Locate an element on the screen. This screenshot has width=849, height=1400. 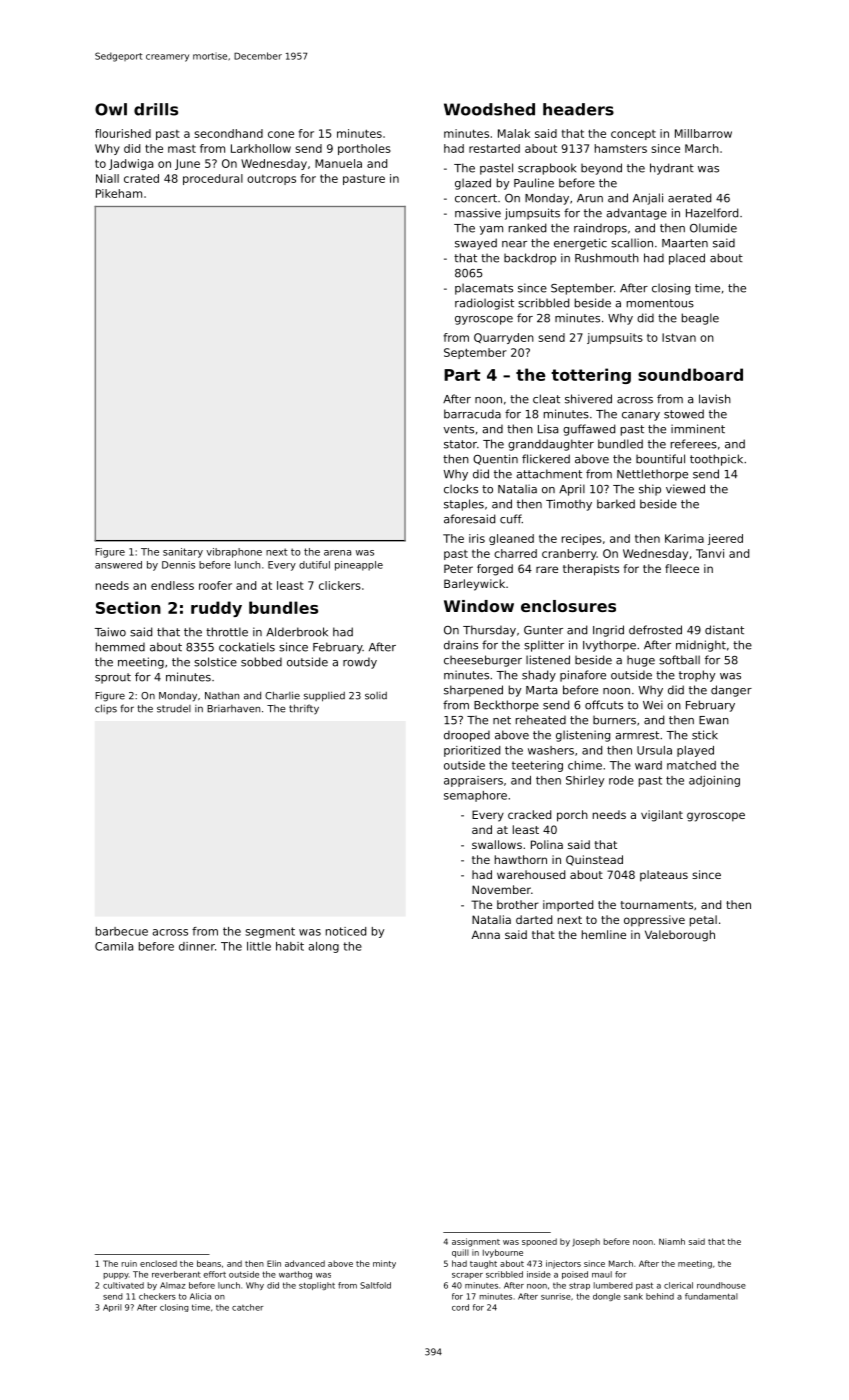
secondhand is located at coordinates (228, 133).
